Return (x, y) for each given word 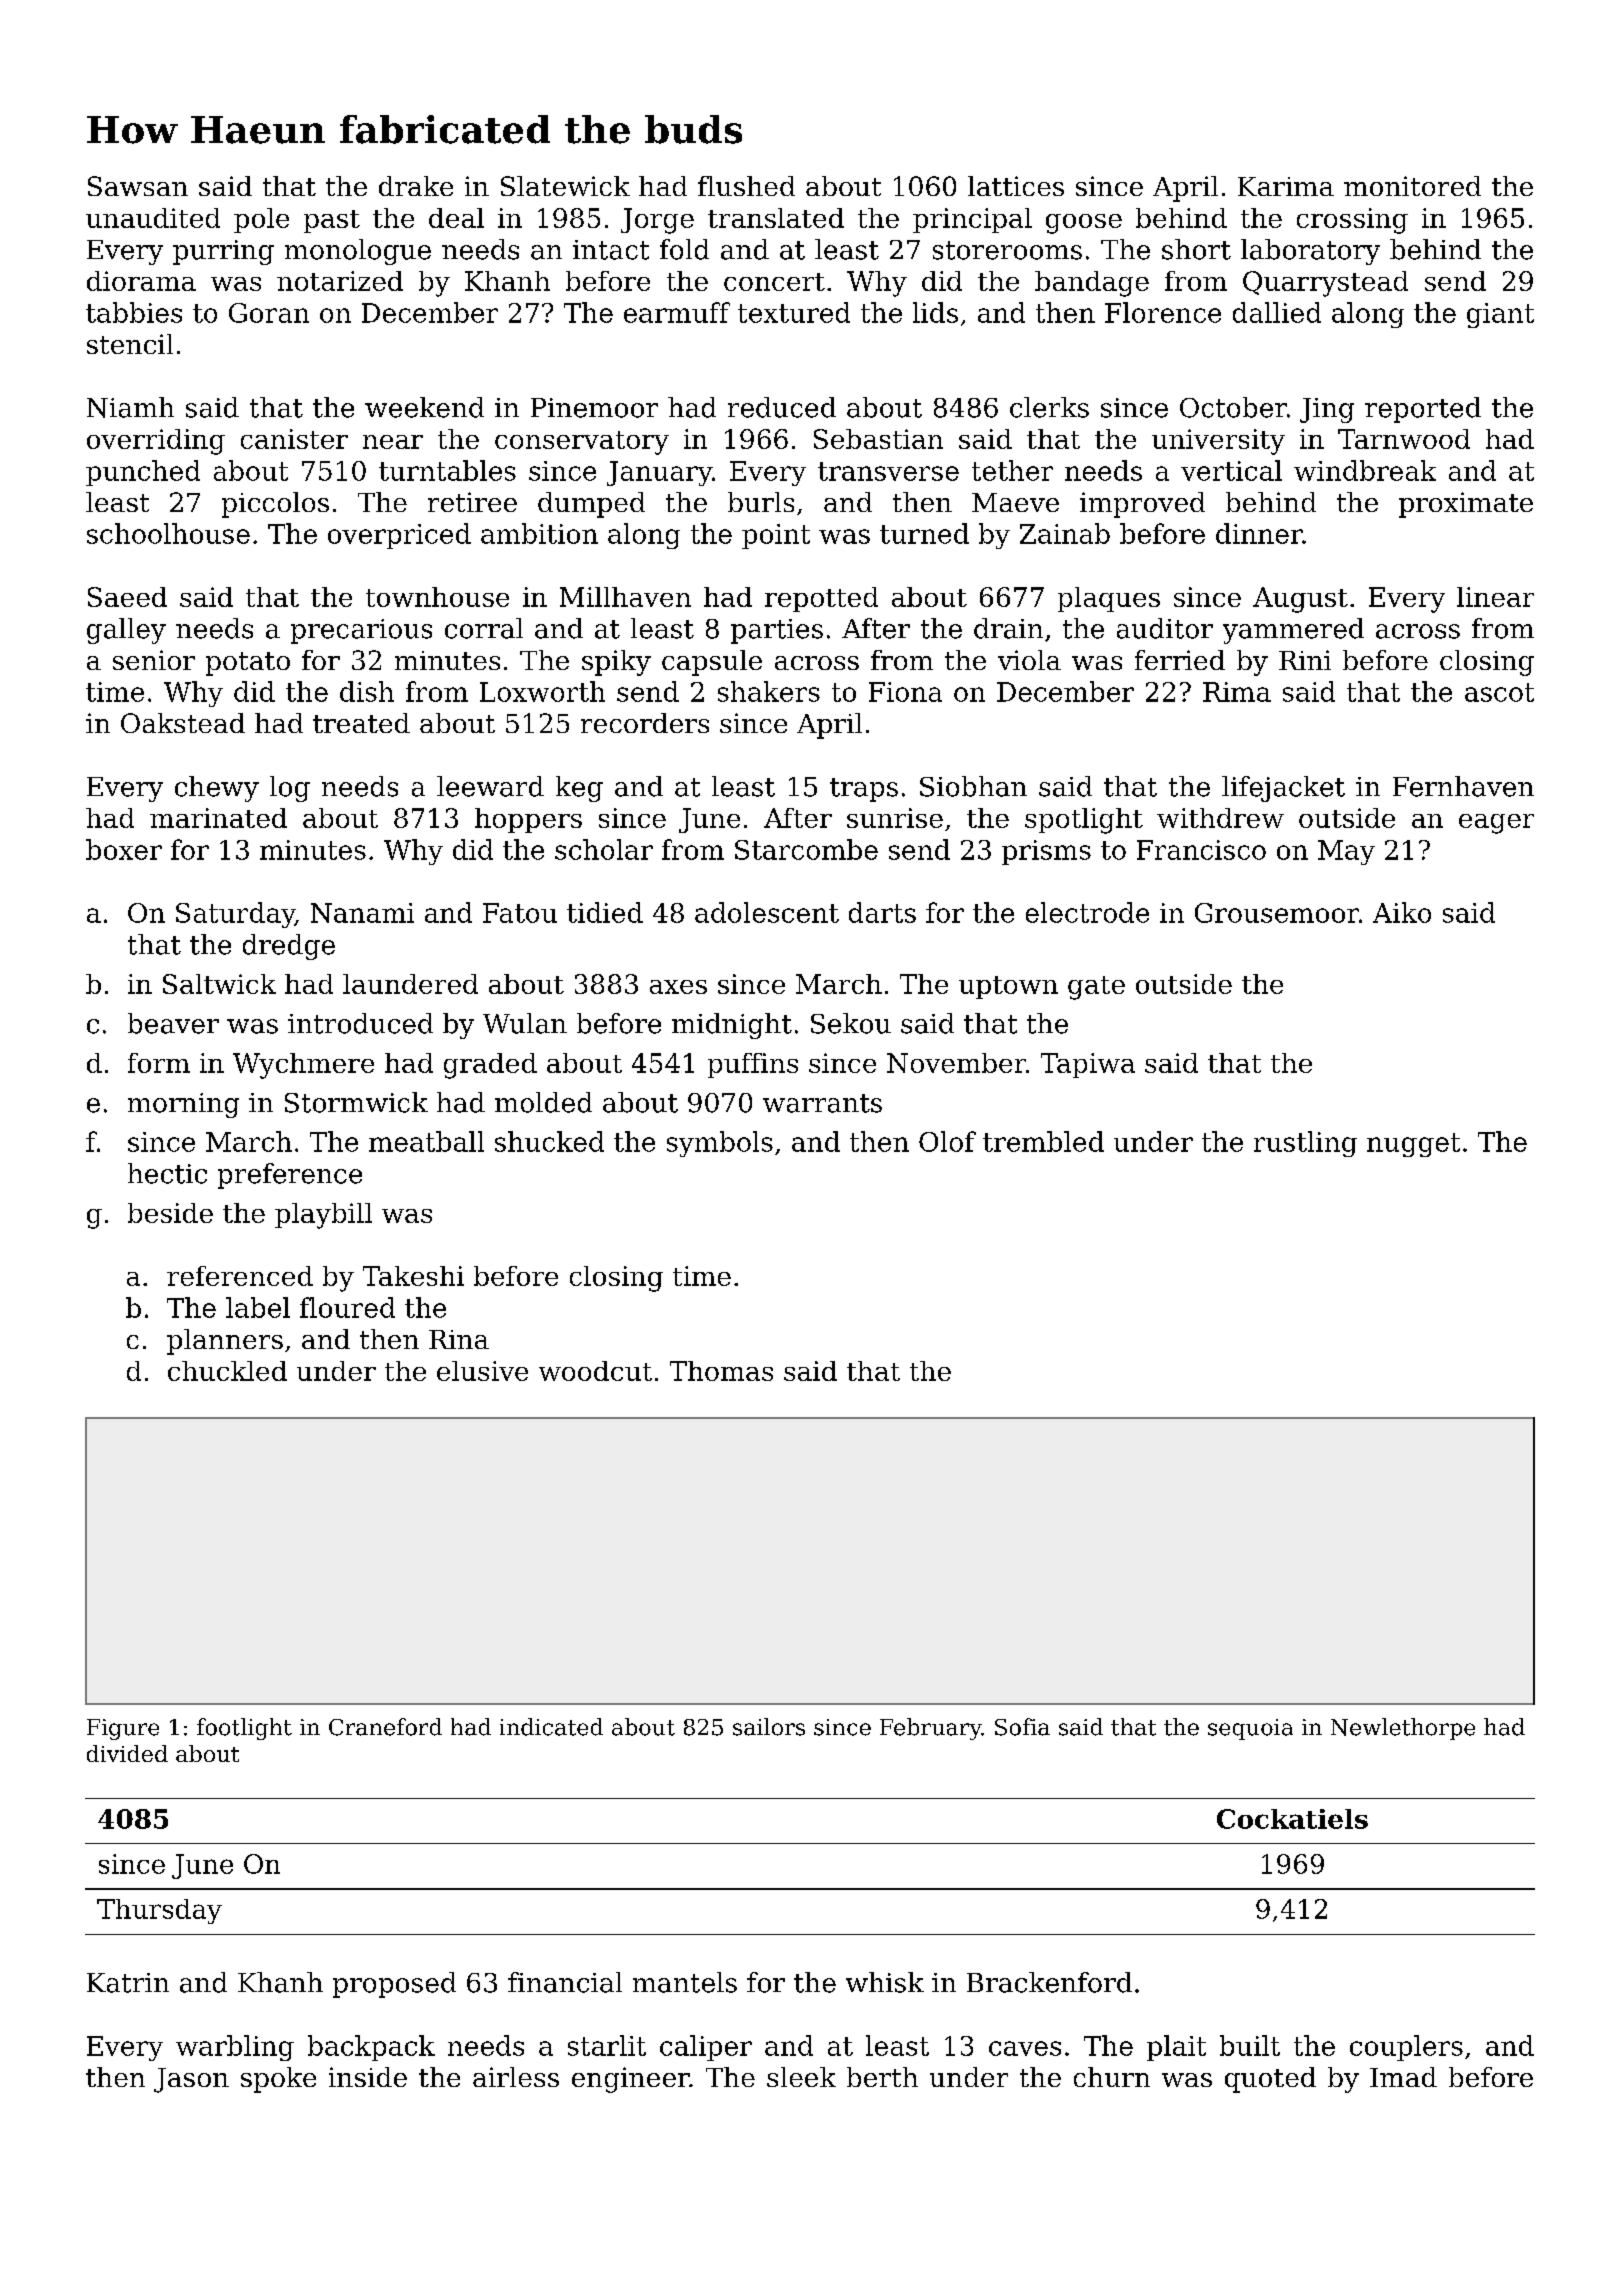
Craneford (385, 1727)
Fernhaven (1463, 786)
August (1300, 600)
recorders (645, 723)
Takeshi (413, 1276)
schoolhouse (168, 533)
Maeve (1015, 502)
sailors (769, 1727)
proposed (394, 1985)
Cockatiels (1292, 1819)
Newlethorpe (1403, 1729)
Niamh (130, 407)
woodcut (595, 1371)
